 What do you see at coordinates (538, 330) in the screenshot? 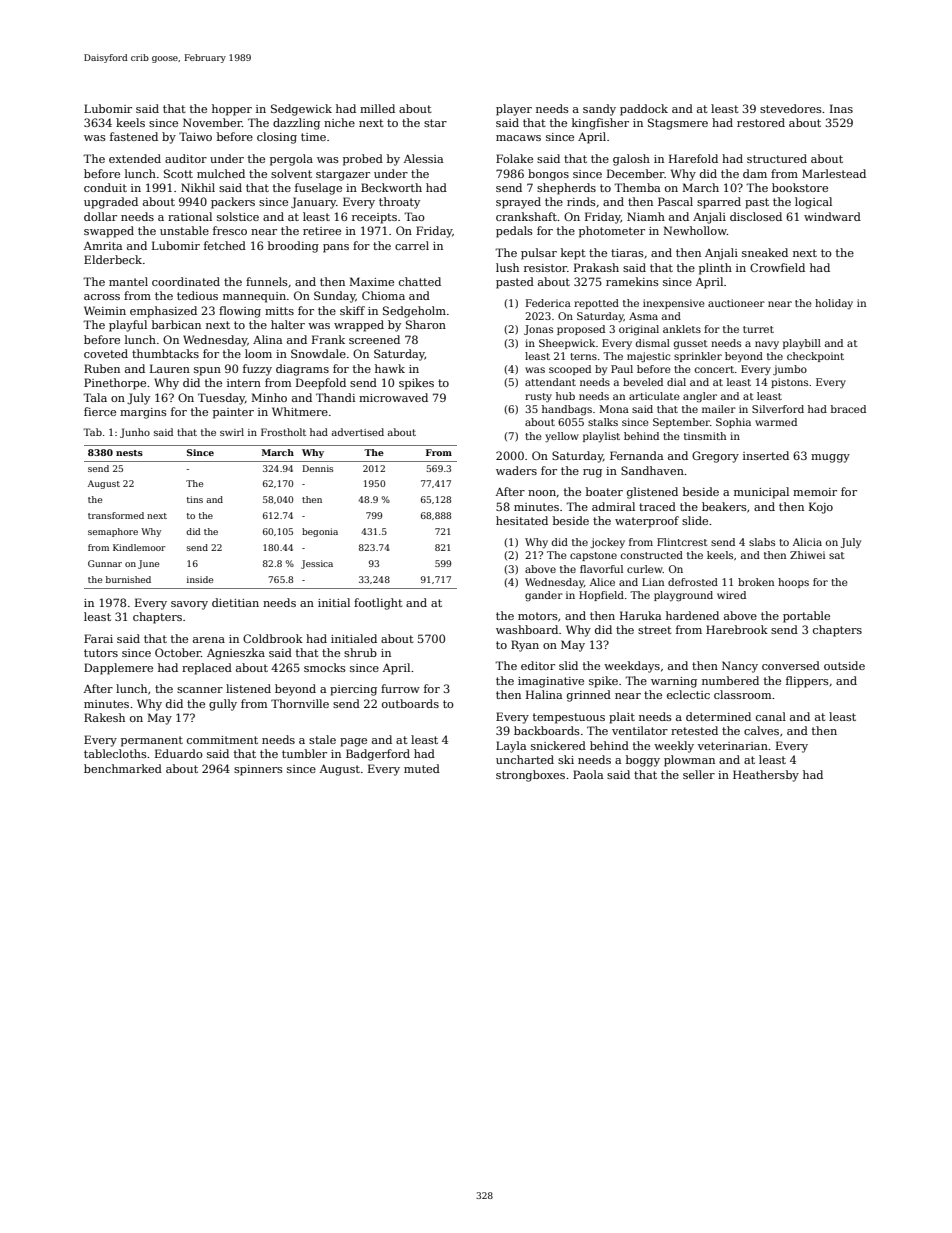
I see `Jonas` at bounding box center [538, 330].
